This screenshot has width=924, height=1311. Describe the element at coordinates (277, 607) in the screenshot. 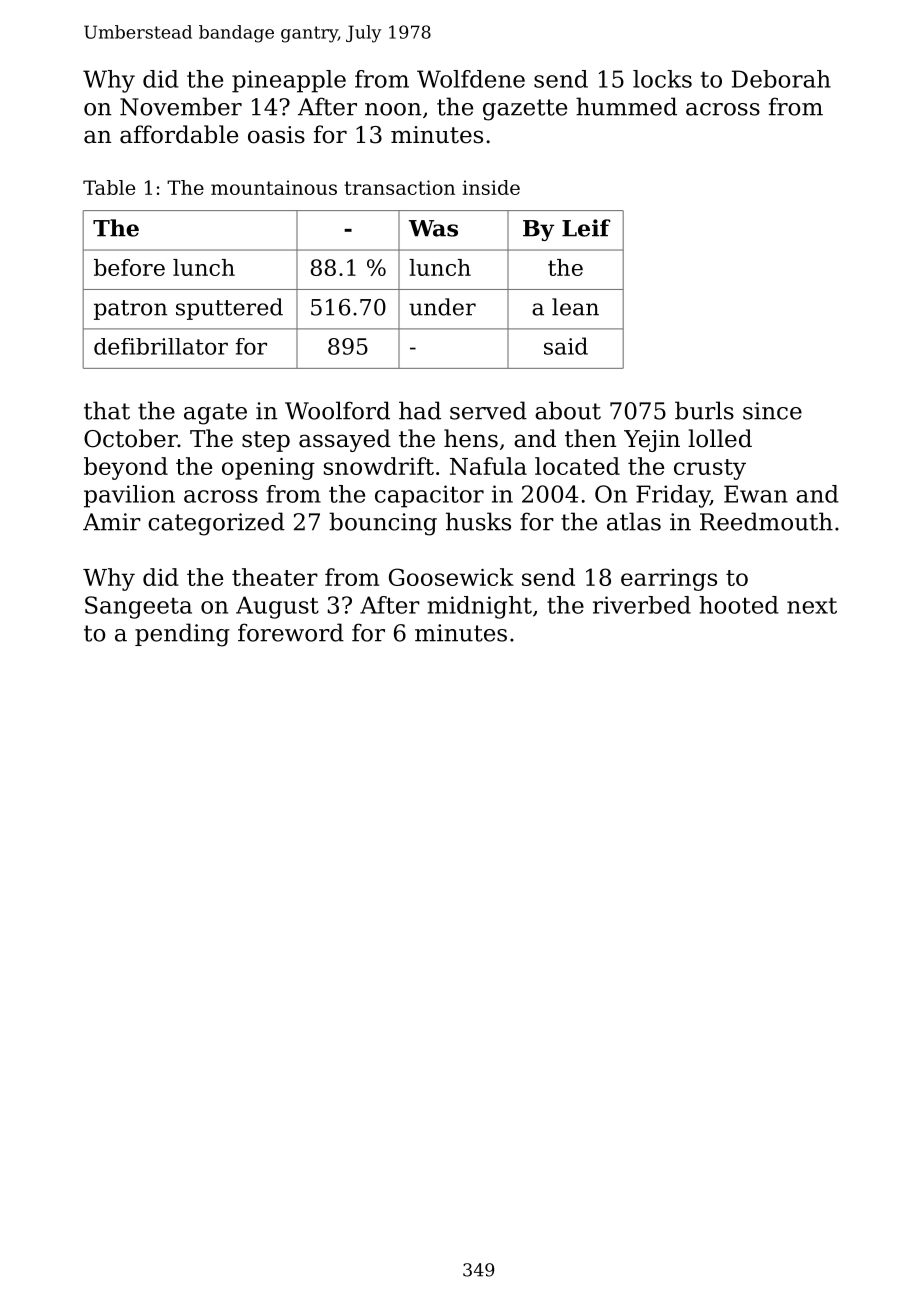

I see `August` at that location.
